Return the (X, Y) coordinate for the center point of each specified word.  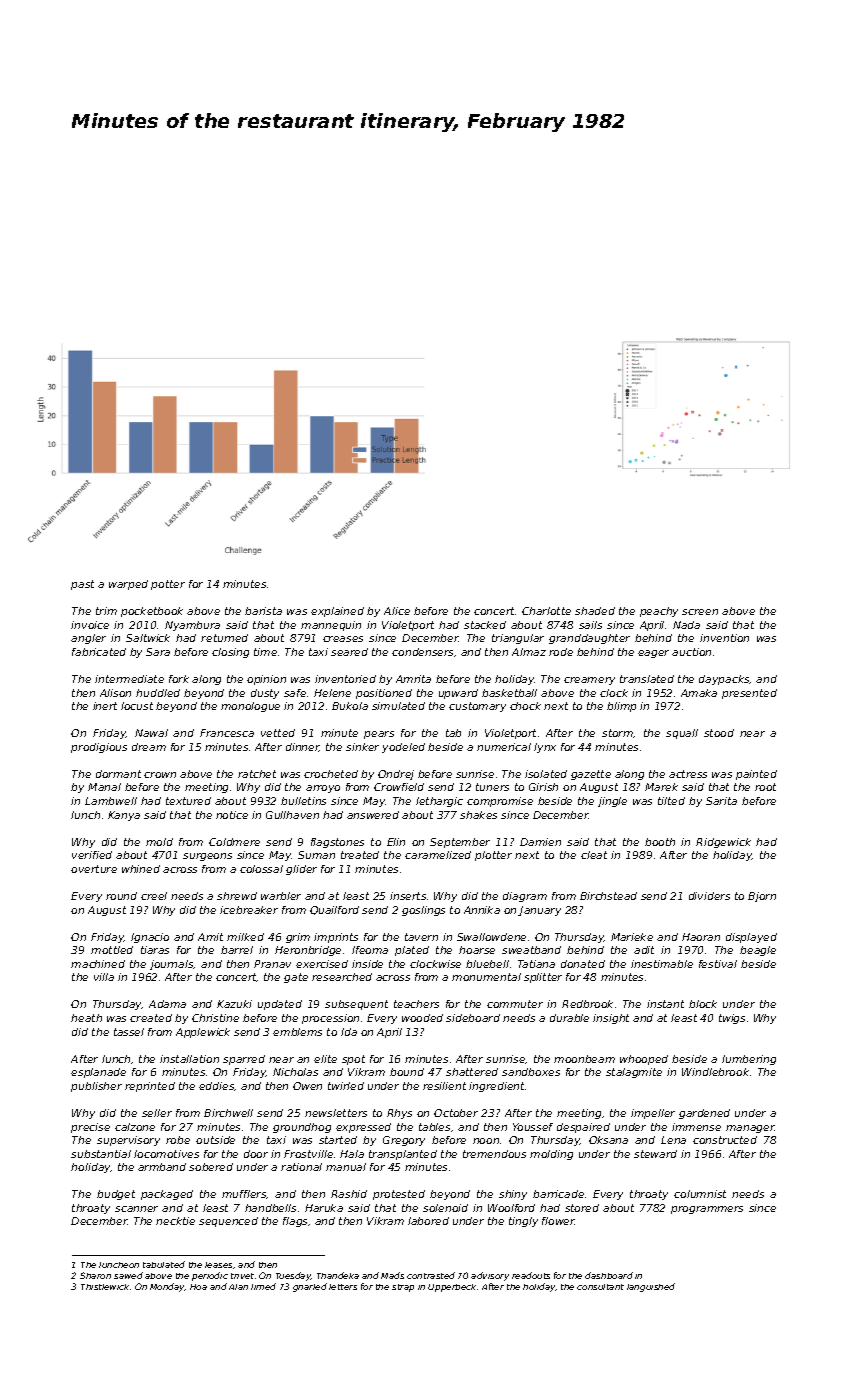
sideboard (473, 1018)
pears (379, 735)
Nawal (151, 733)
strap (403, 1288)
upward (458, 694)
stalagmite (634, 1073)
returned (224, 638)
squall (682, 734)
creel (154, 896)
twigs (732, 1019)
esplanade (98, 1073)
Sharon (95, 1275)
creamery (589, 681)
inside (367, 964)
